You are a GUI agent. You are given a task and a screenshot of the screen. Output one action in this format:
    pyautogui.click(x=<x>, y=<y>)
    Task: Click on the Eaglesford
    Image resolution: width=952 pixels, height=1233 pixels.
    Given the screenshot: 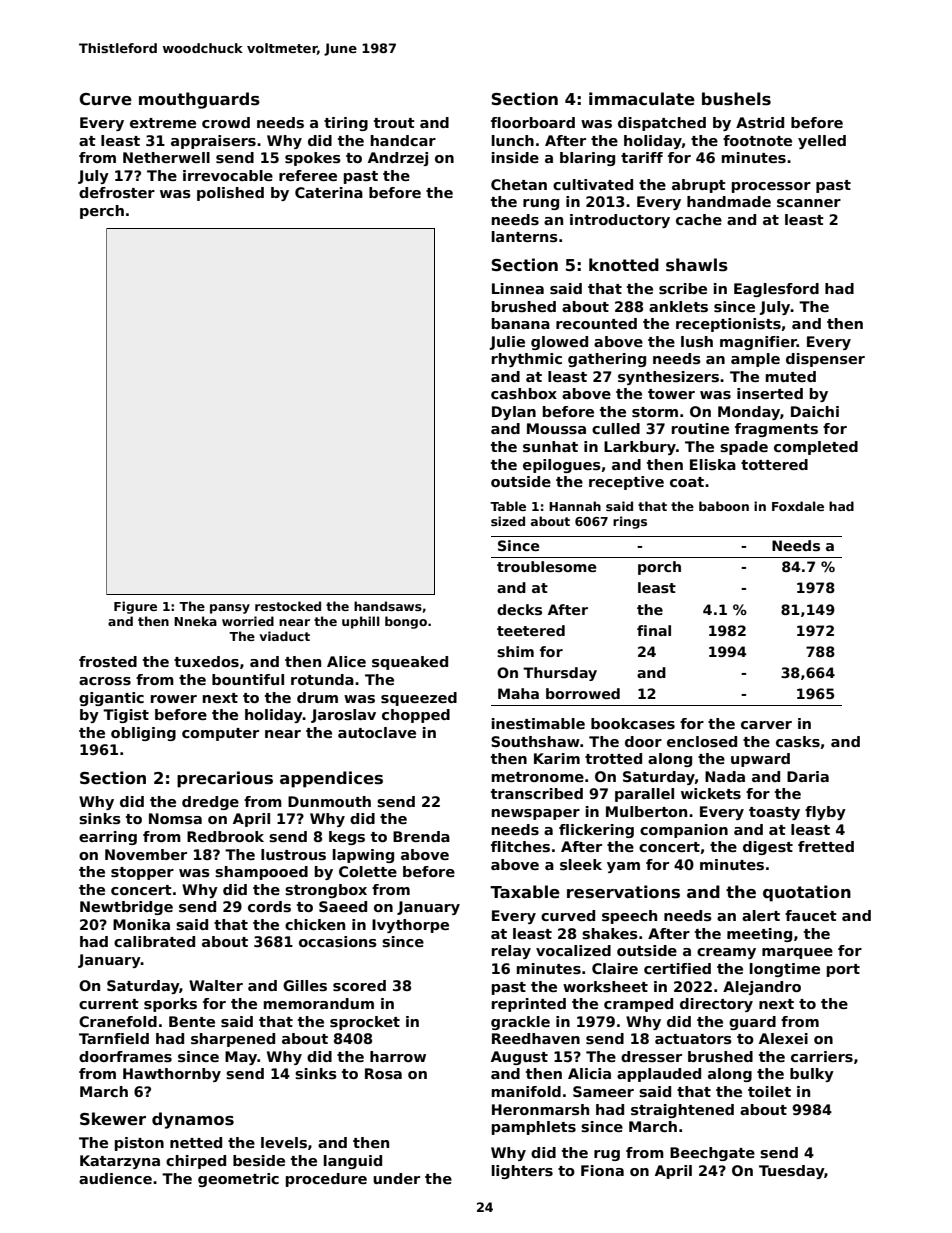 What is the action you would take?
    pyautogui.click(x=776, y=290)
